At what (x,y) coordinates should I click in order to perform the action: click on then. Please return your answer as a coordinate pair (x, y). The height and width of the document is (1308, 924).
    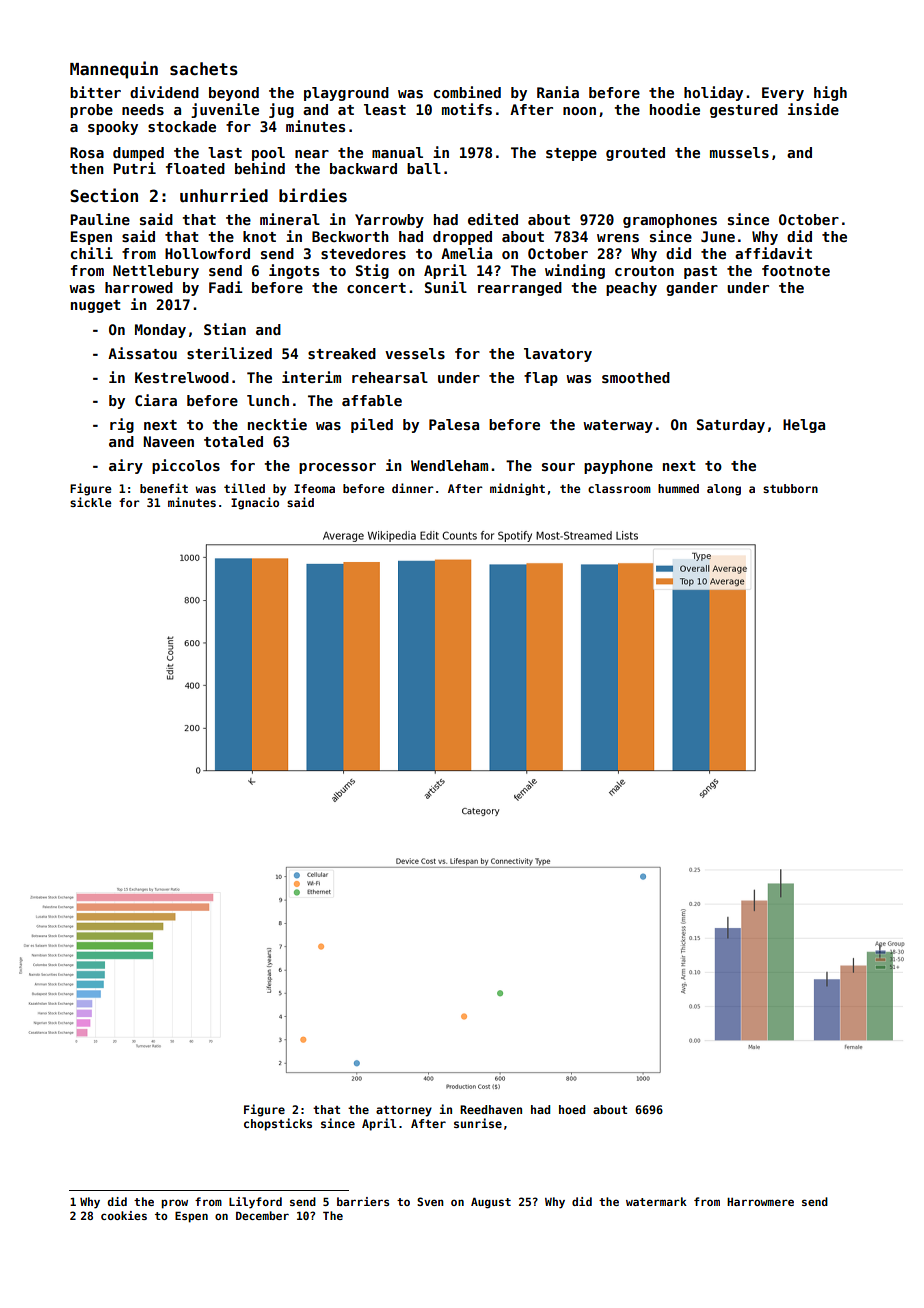
    Looking at the image, I should click on (87, 168).
